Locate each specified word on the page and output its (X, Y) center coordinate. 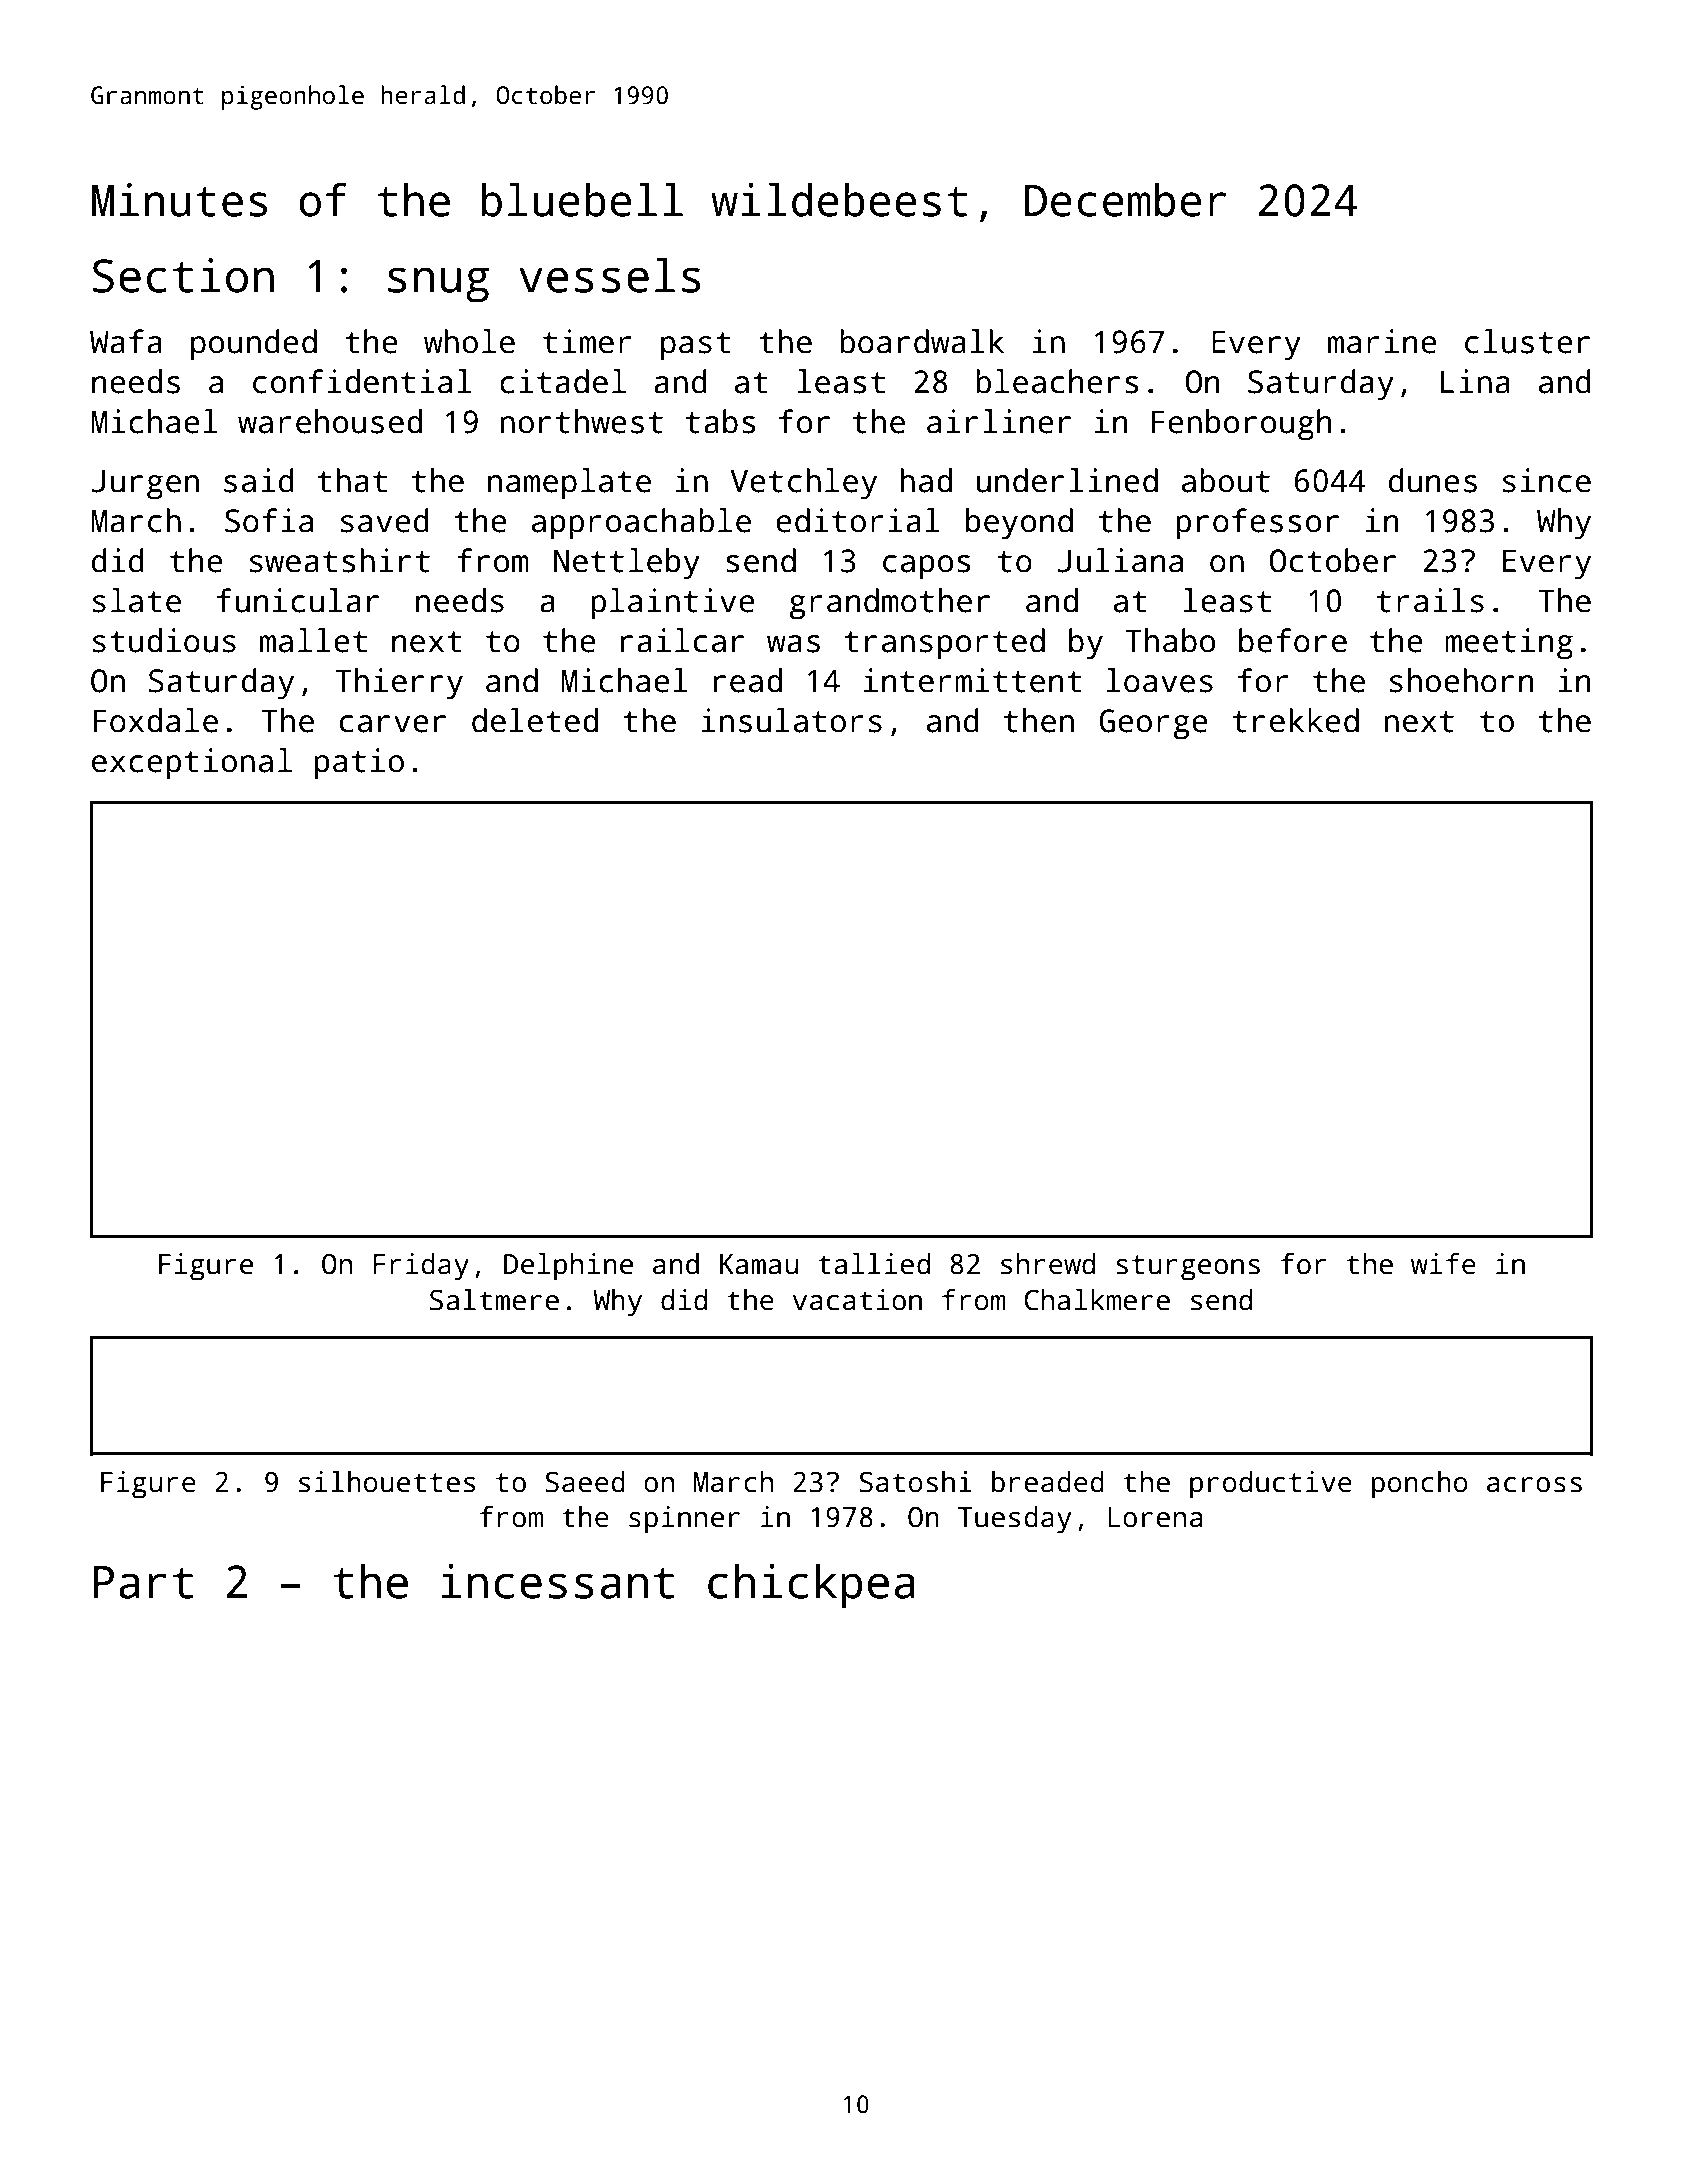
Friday (421, 1267)
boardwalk (922, 341)
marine (1382, 341)
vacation (857, 1300)
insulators (792, 720)
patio (359, 764)
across (1534, 1485)
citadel (563, 381)
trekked (1296, 720)
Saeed (585, 1482)
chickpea (811, 1586)
